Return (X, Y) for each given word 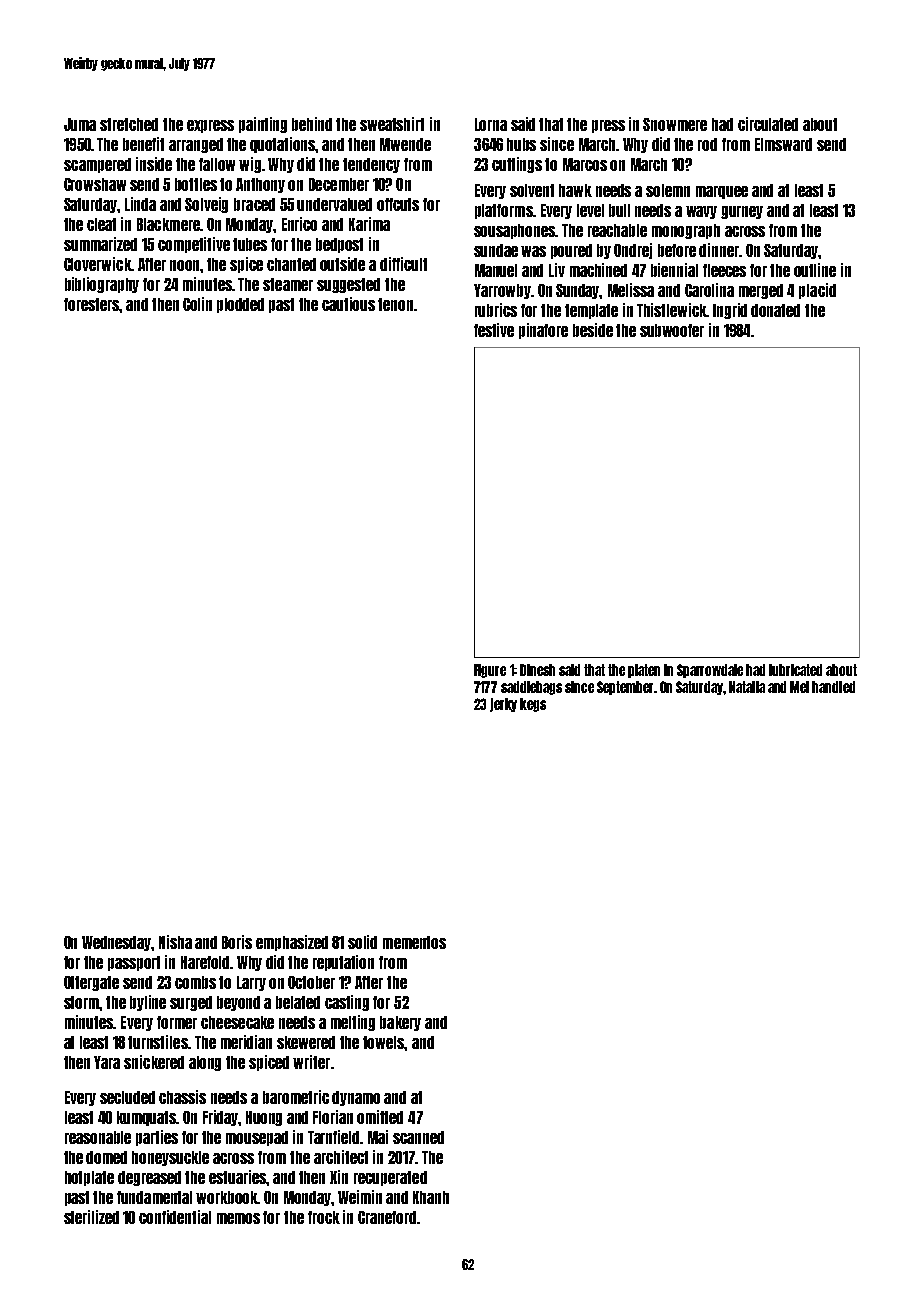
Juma (80, 124)
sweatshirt (392, 124)
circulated (768, 124)
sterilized (91, 1217)
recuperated (390, 1178)
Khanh (431, 1197)
